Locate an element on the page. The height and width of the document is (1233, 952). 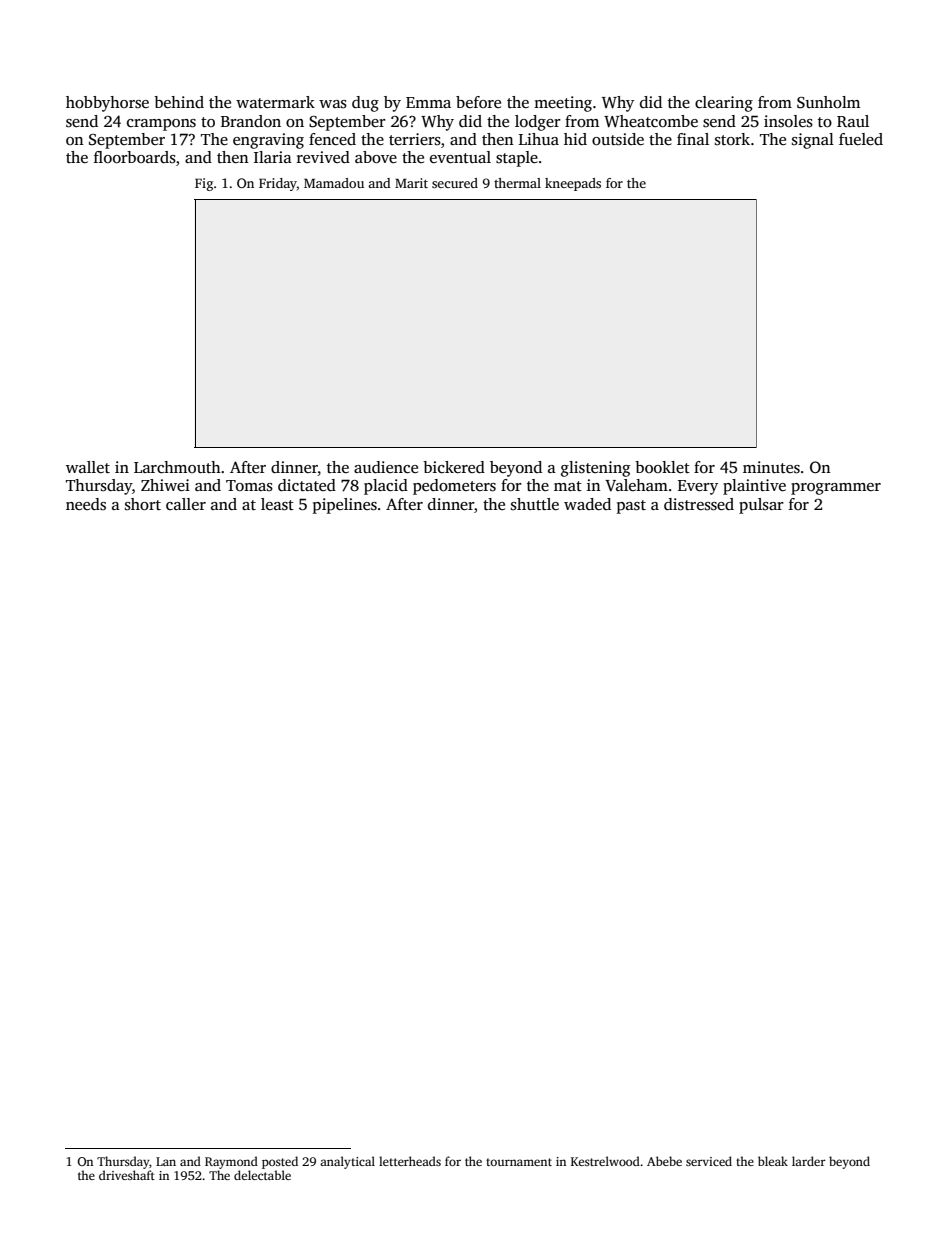
terriers is located at coordinates (415, 139).
